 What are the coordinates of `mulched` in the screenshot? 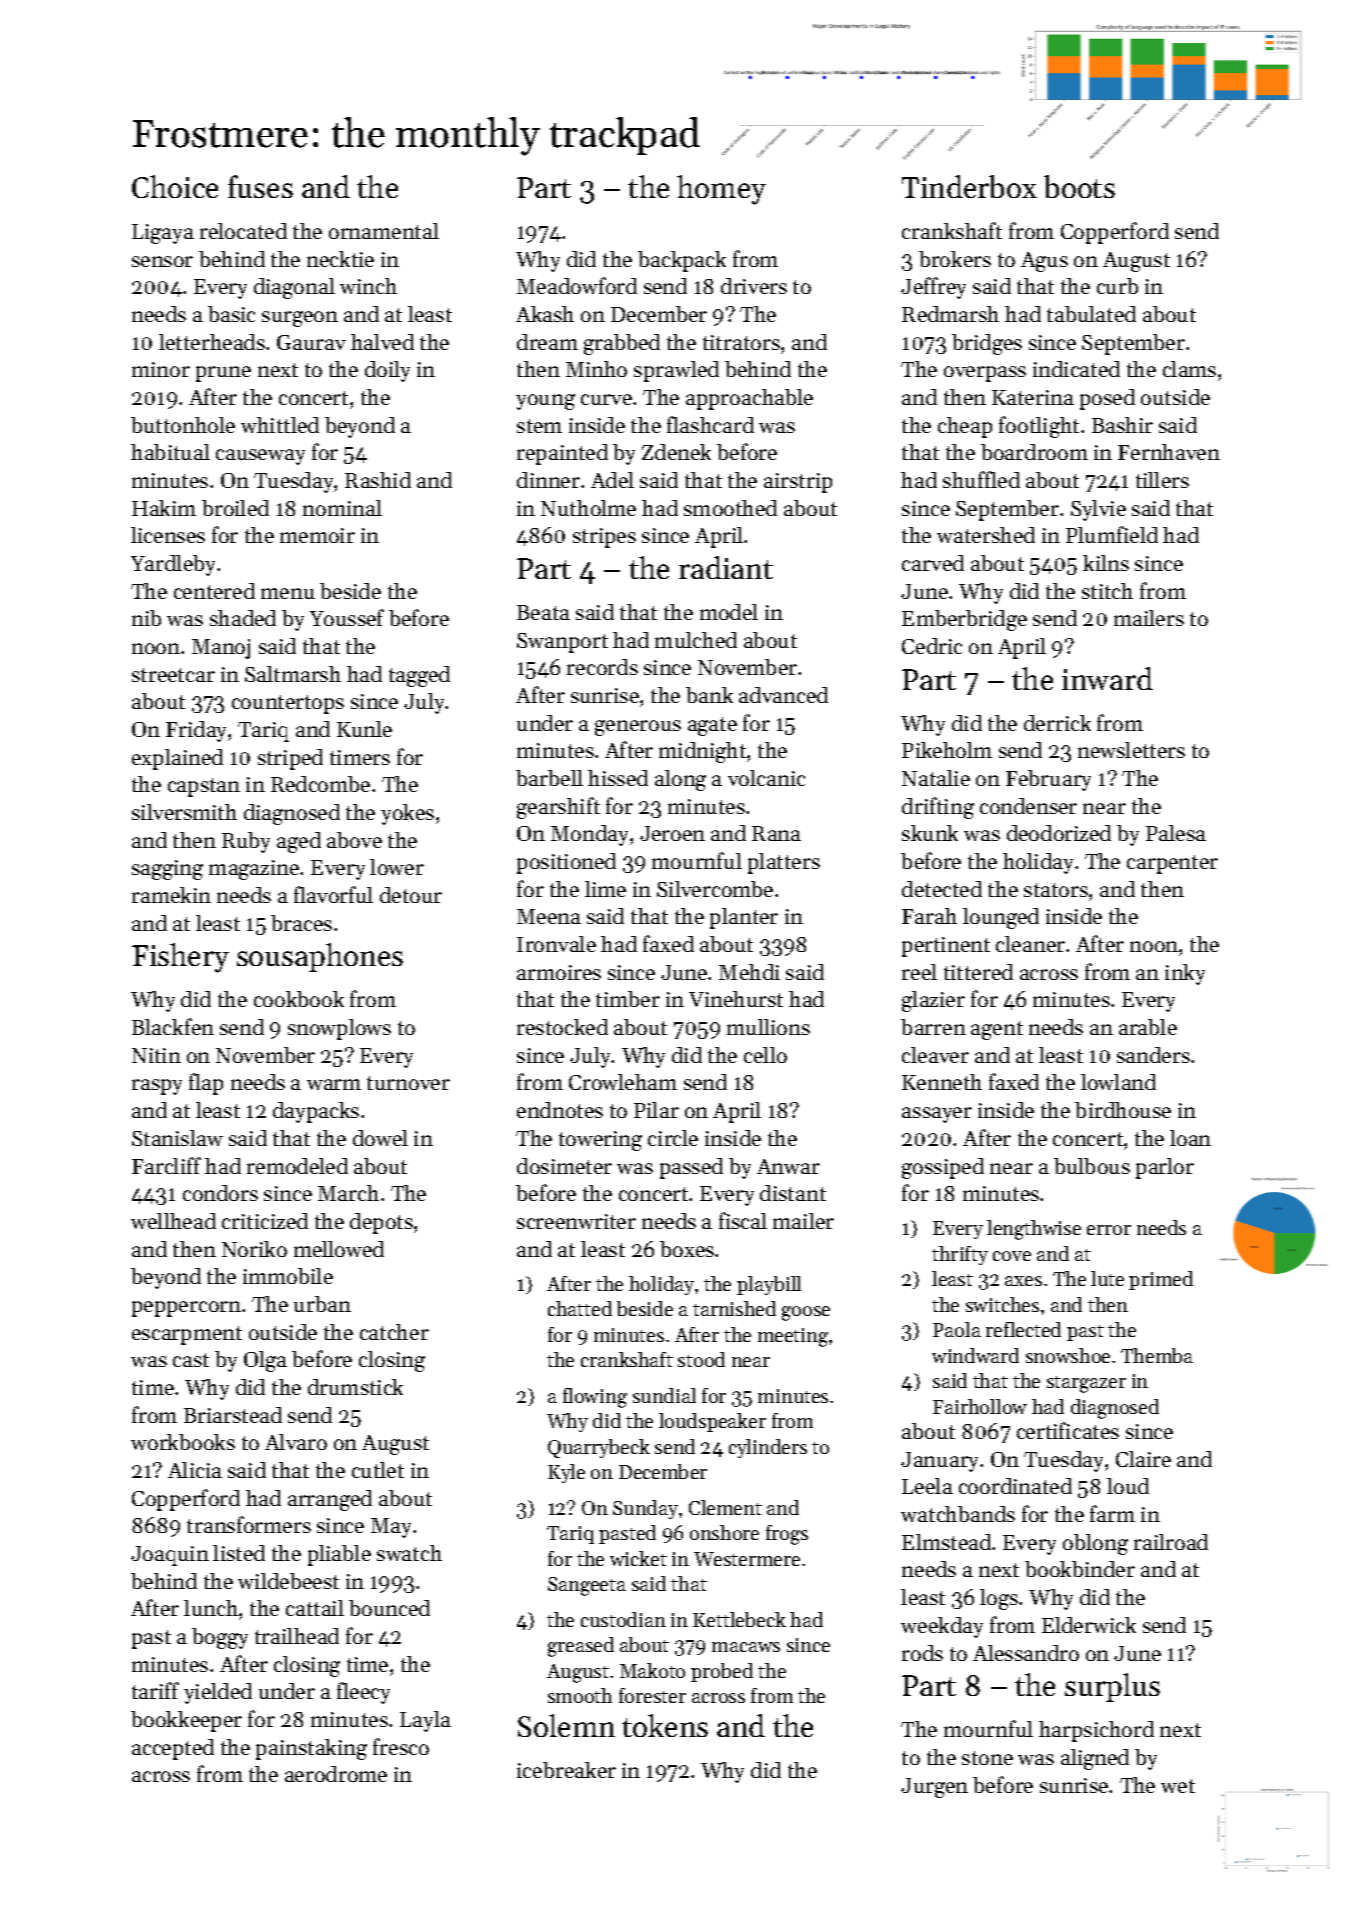 It's located at (696, 640).
